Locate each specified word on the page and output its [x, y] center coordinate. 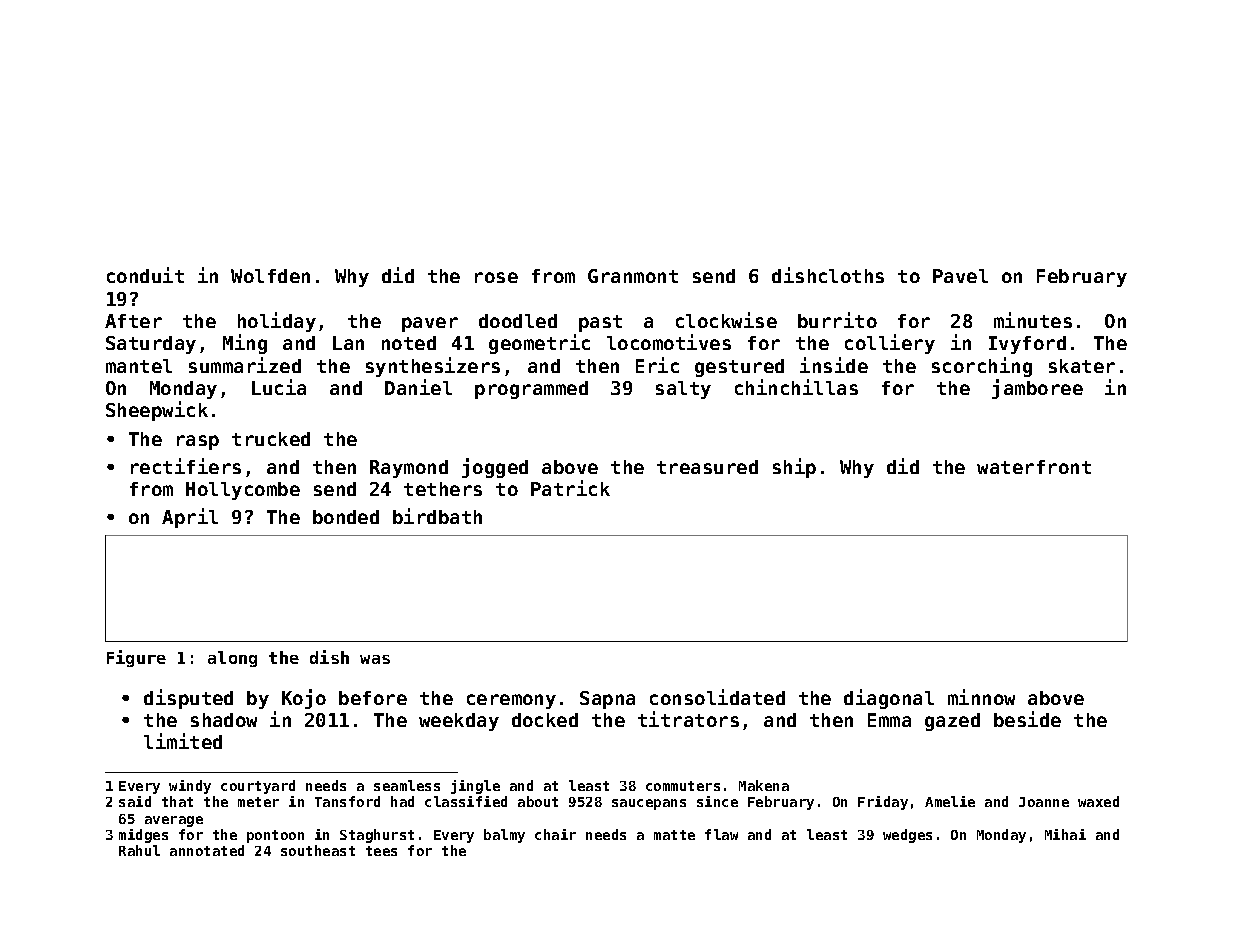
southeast [318, 850]
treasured [707, 467]
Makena [764, 785]
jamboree [1037, 389]
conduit [145, 275]
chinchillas [796, 387]
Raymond [409, 469]
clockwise [726, 320]
